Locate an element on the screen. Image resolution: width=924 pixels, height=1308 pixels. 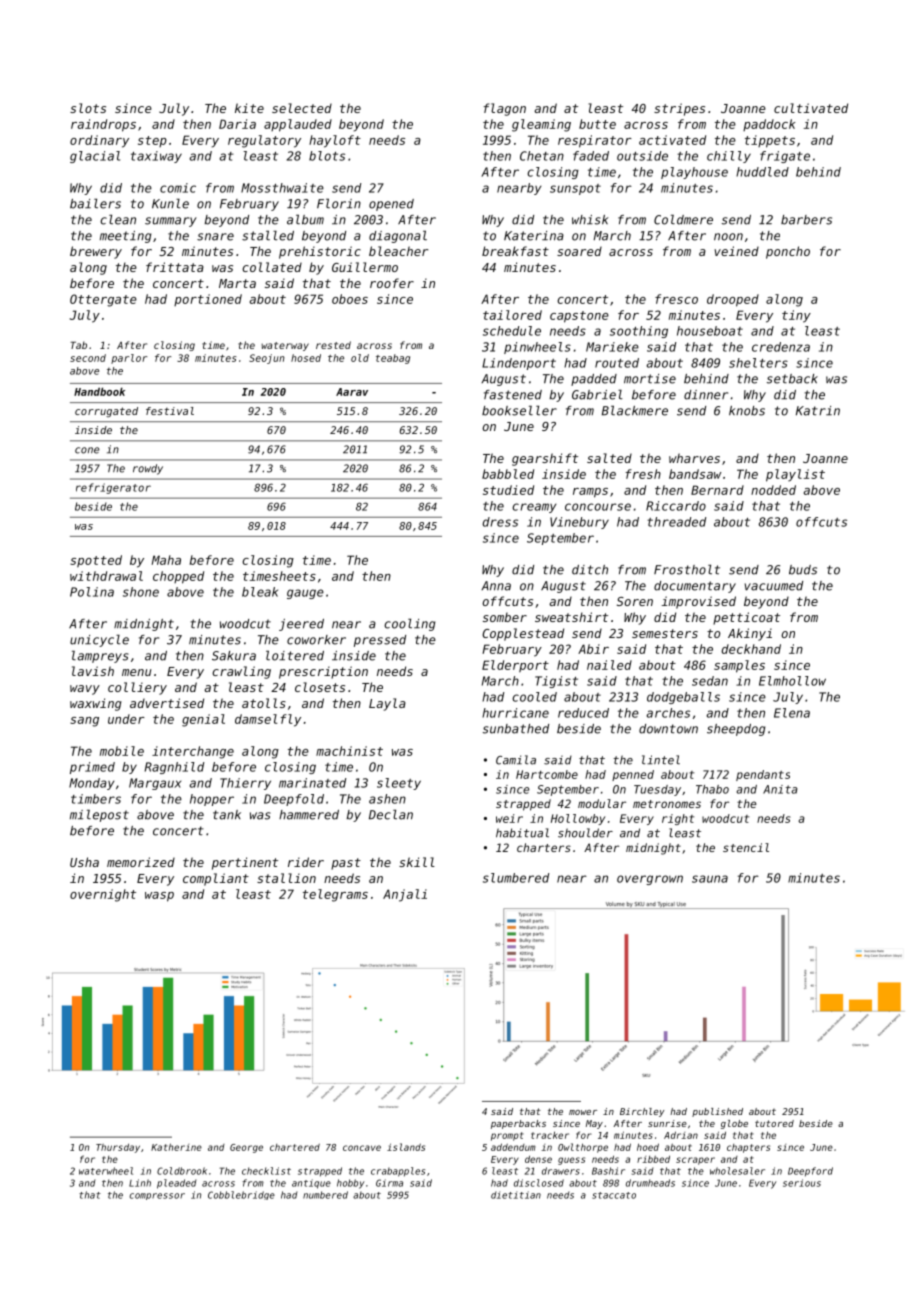
wharves is located at coordinates (694, 458).
